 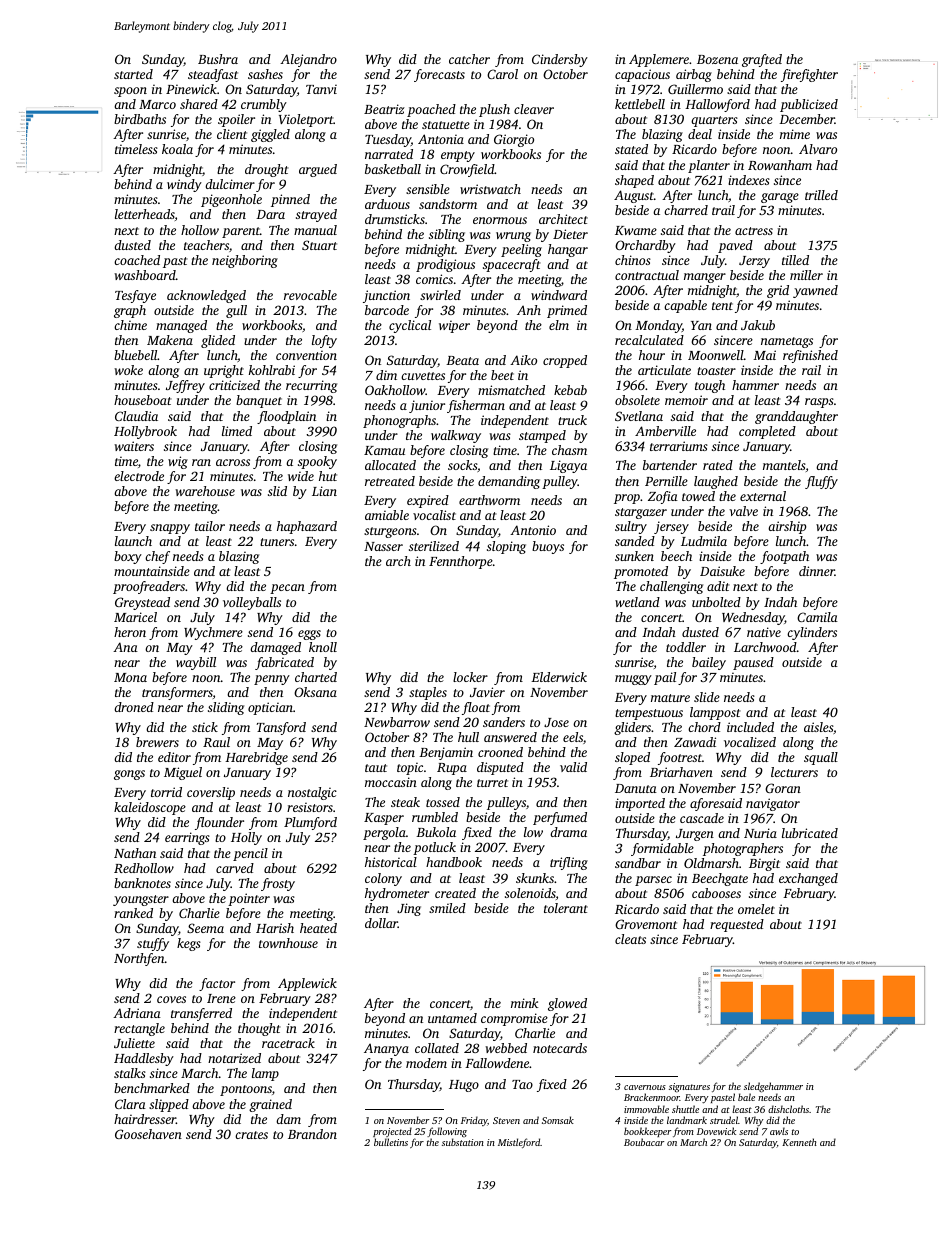 What do you see at coordinates (680, 758) in the image?
I see `footrest` at bounding box center [680, 758].
